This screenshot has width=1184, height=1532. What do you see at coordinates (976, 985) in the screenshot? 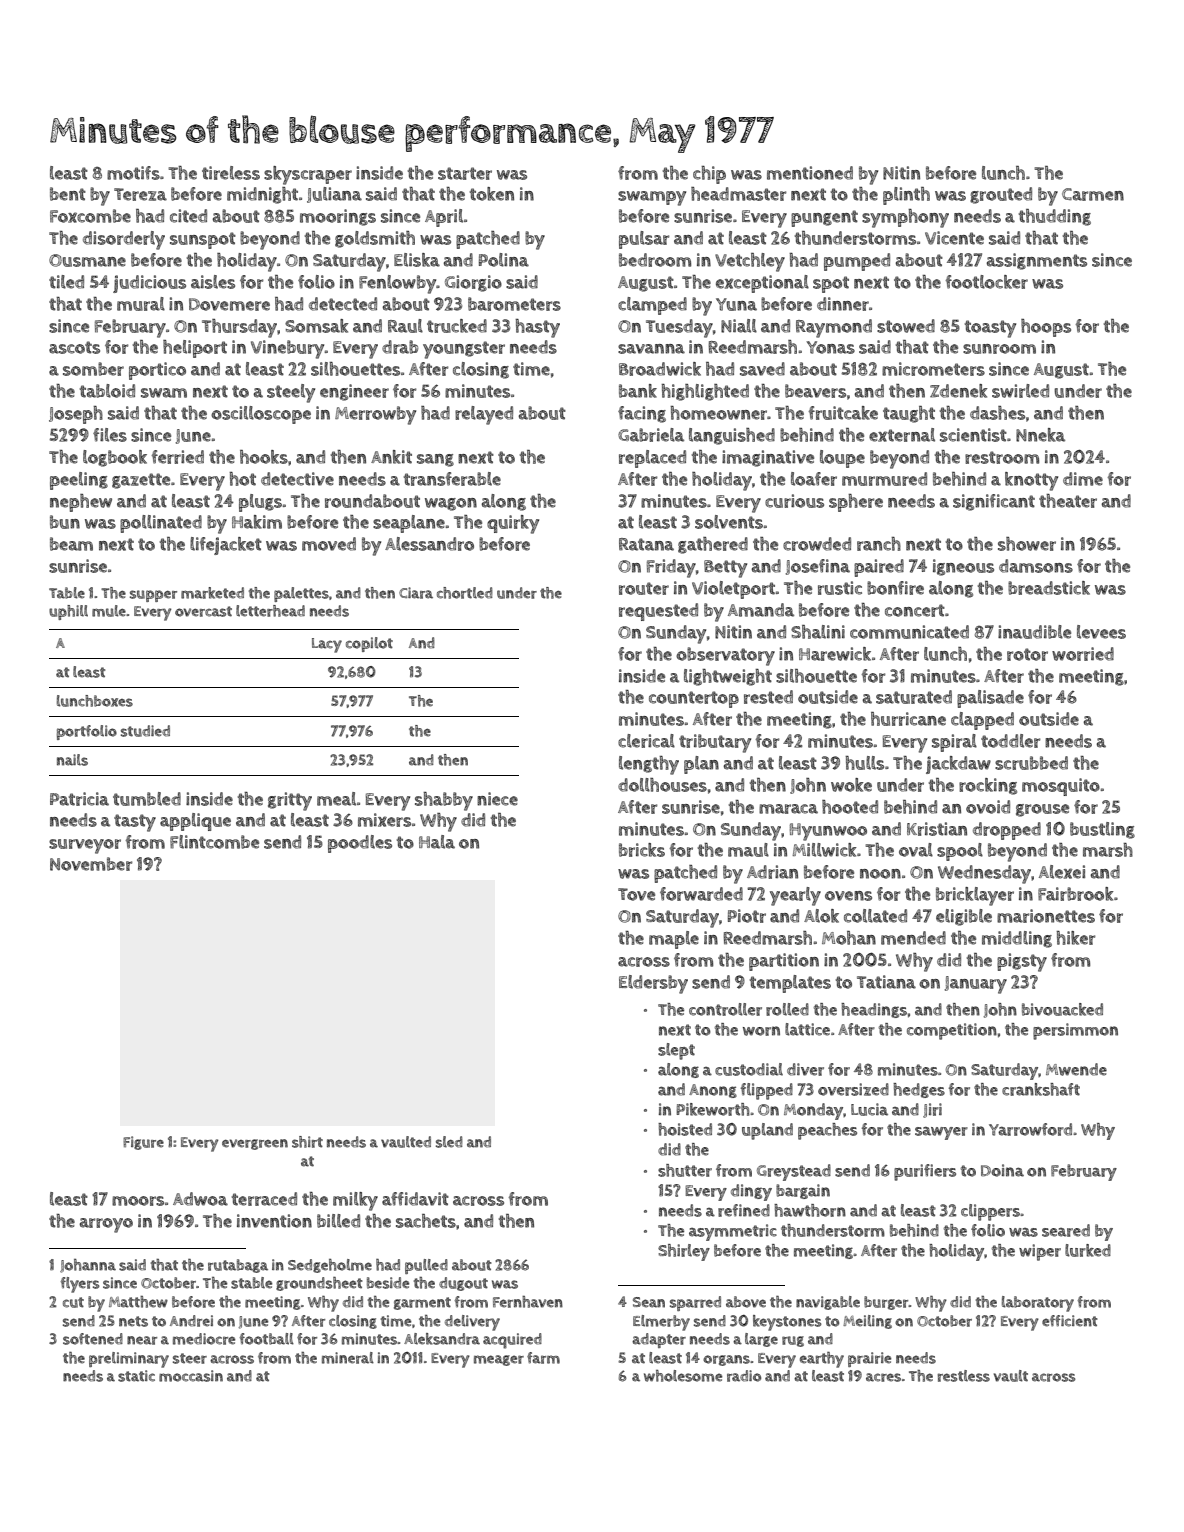
I see `January` at bounding box center [976, 985].
